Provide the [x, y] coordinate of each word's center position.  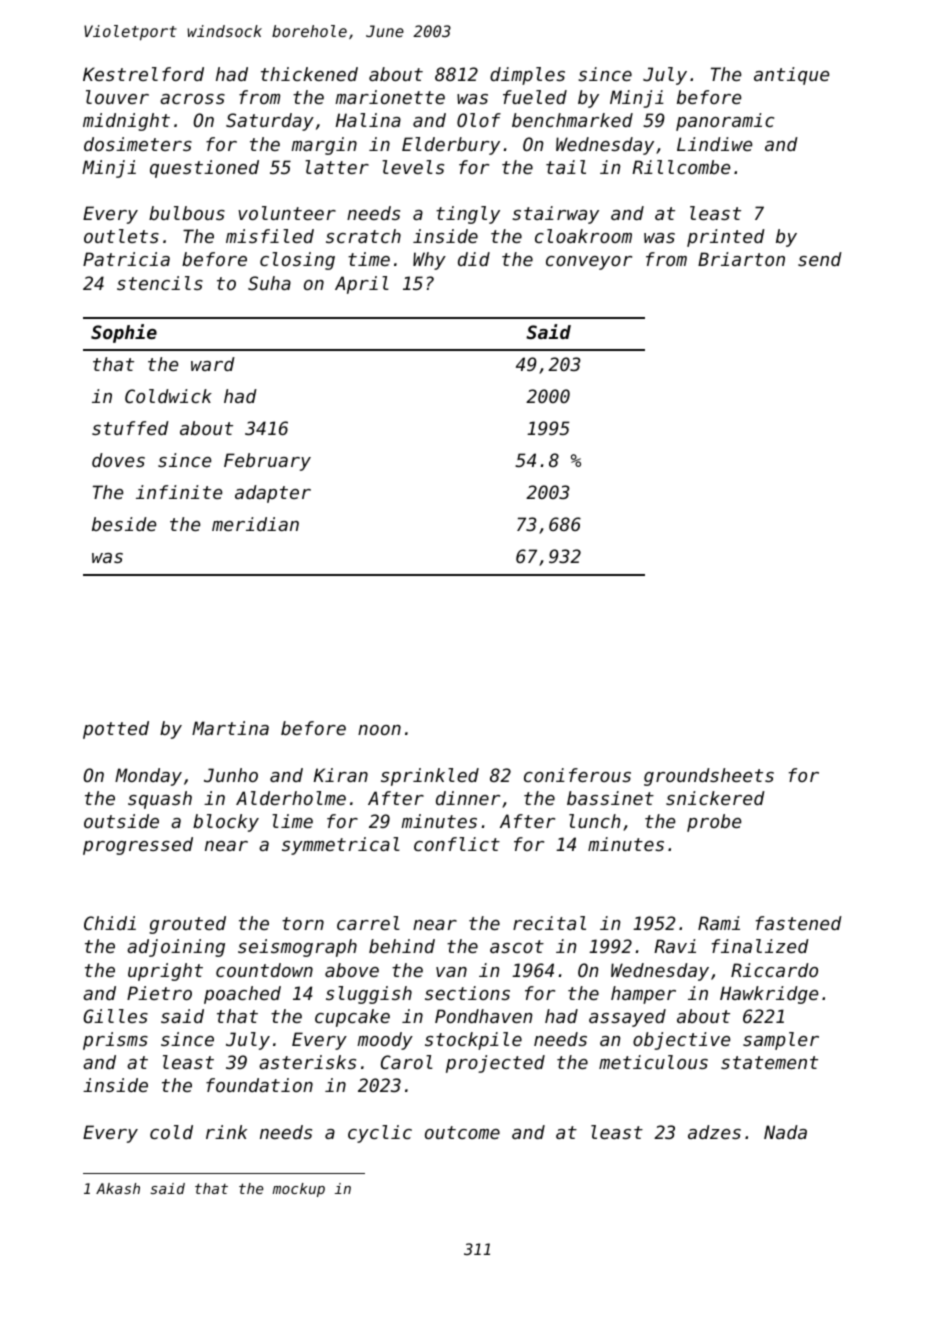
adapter [273, 494]
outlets [121, 236]
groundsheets [709, 777]
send [820, 259]
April [362, 285]
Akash [118, 1188]
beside [124, 524]
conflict [457, 844]
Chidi [110, 923]
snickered [715, 798]
